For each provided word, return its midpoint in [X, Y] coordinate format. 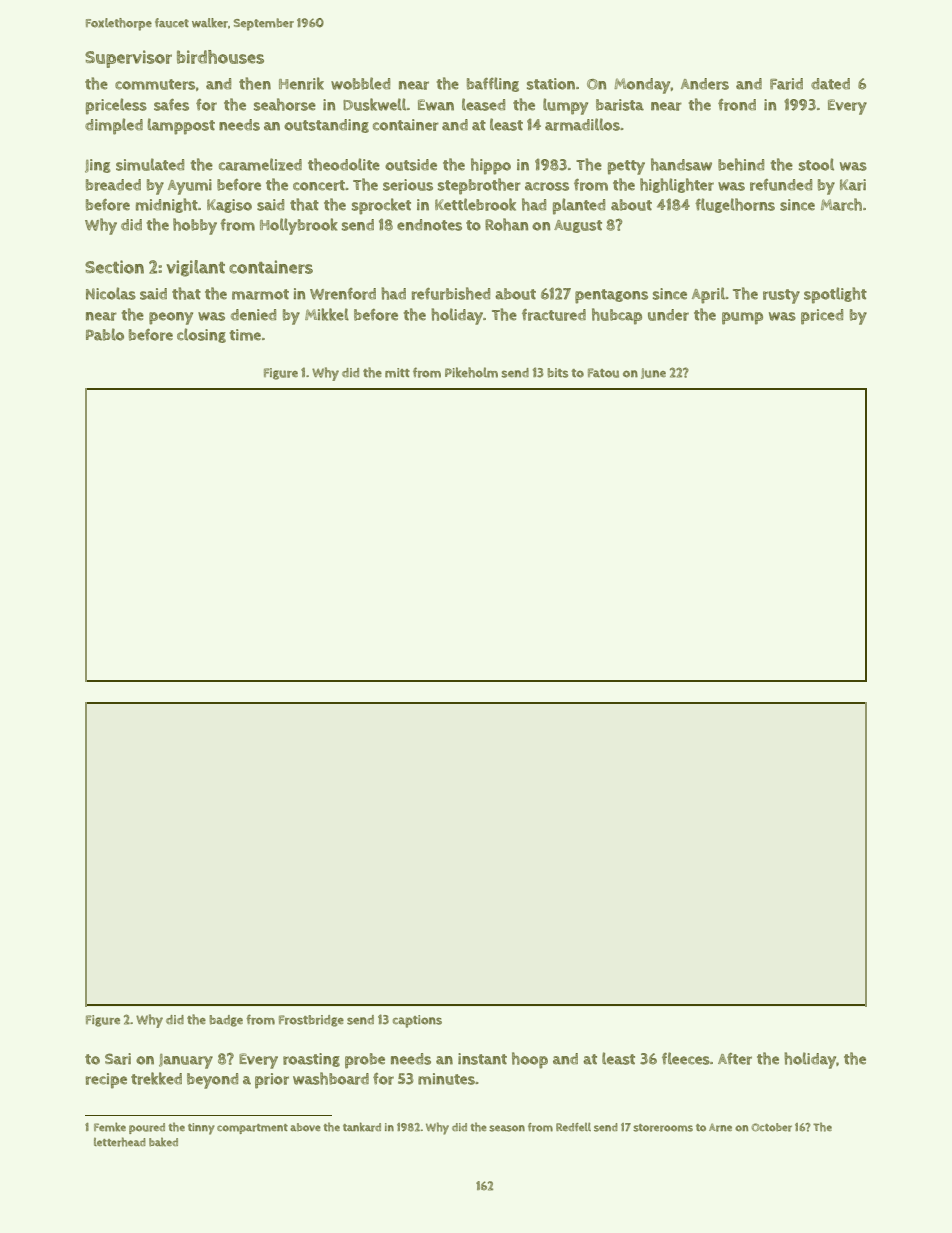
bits [557, 373]
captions [417, 1021]
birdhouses [220, 57]
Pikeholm [471, 372]
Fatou [603, 373]
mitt [397, 373]
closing [201, 335]
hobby [195, 226]
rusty [781, 296]
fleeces [686, 1058]
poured [147, 1128]
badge [226, 1021]
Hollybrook [299, 226]
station [551, 84]
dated [830, 84]
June [653, 373]
